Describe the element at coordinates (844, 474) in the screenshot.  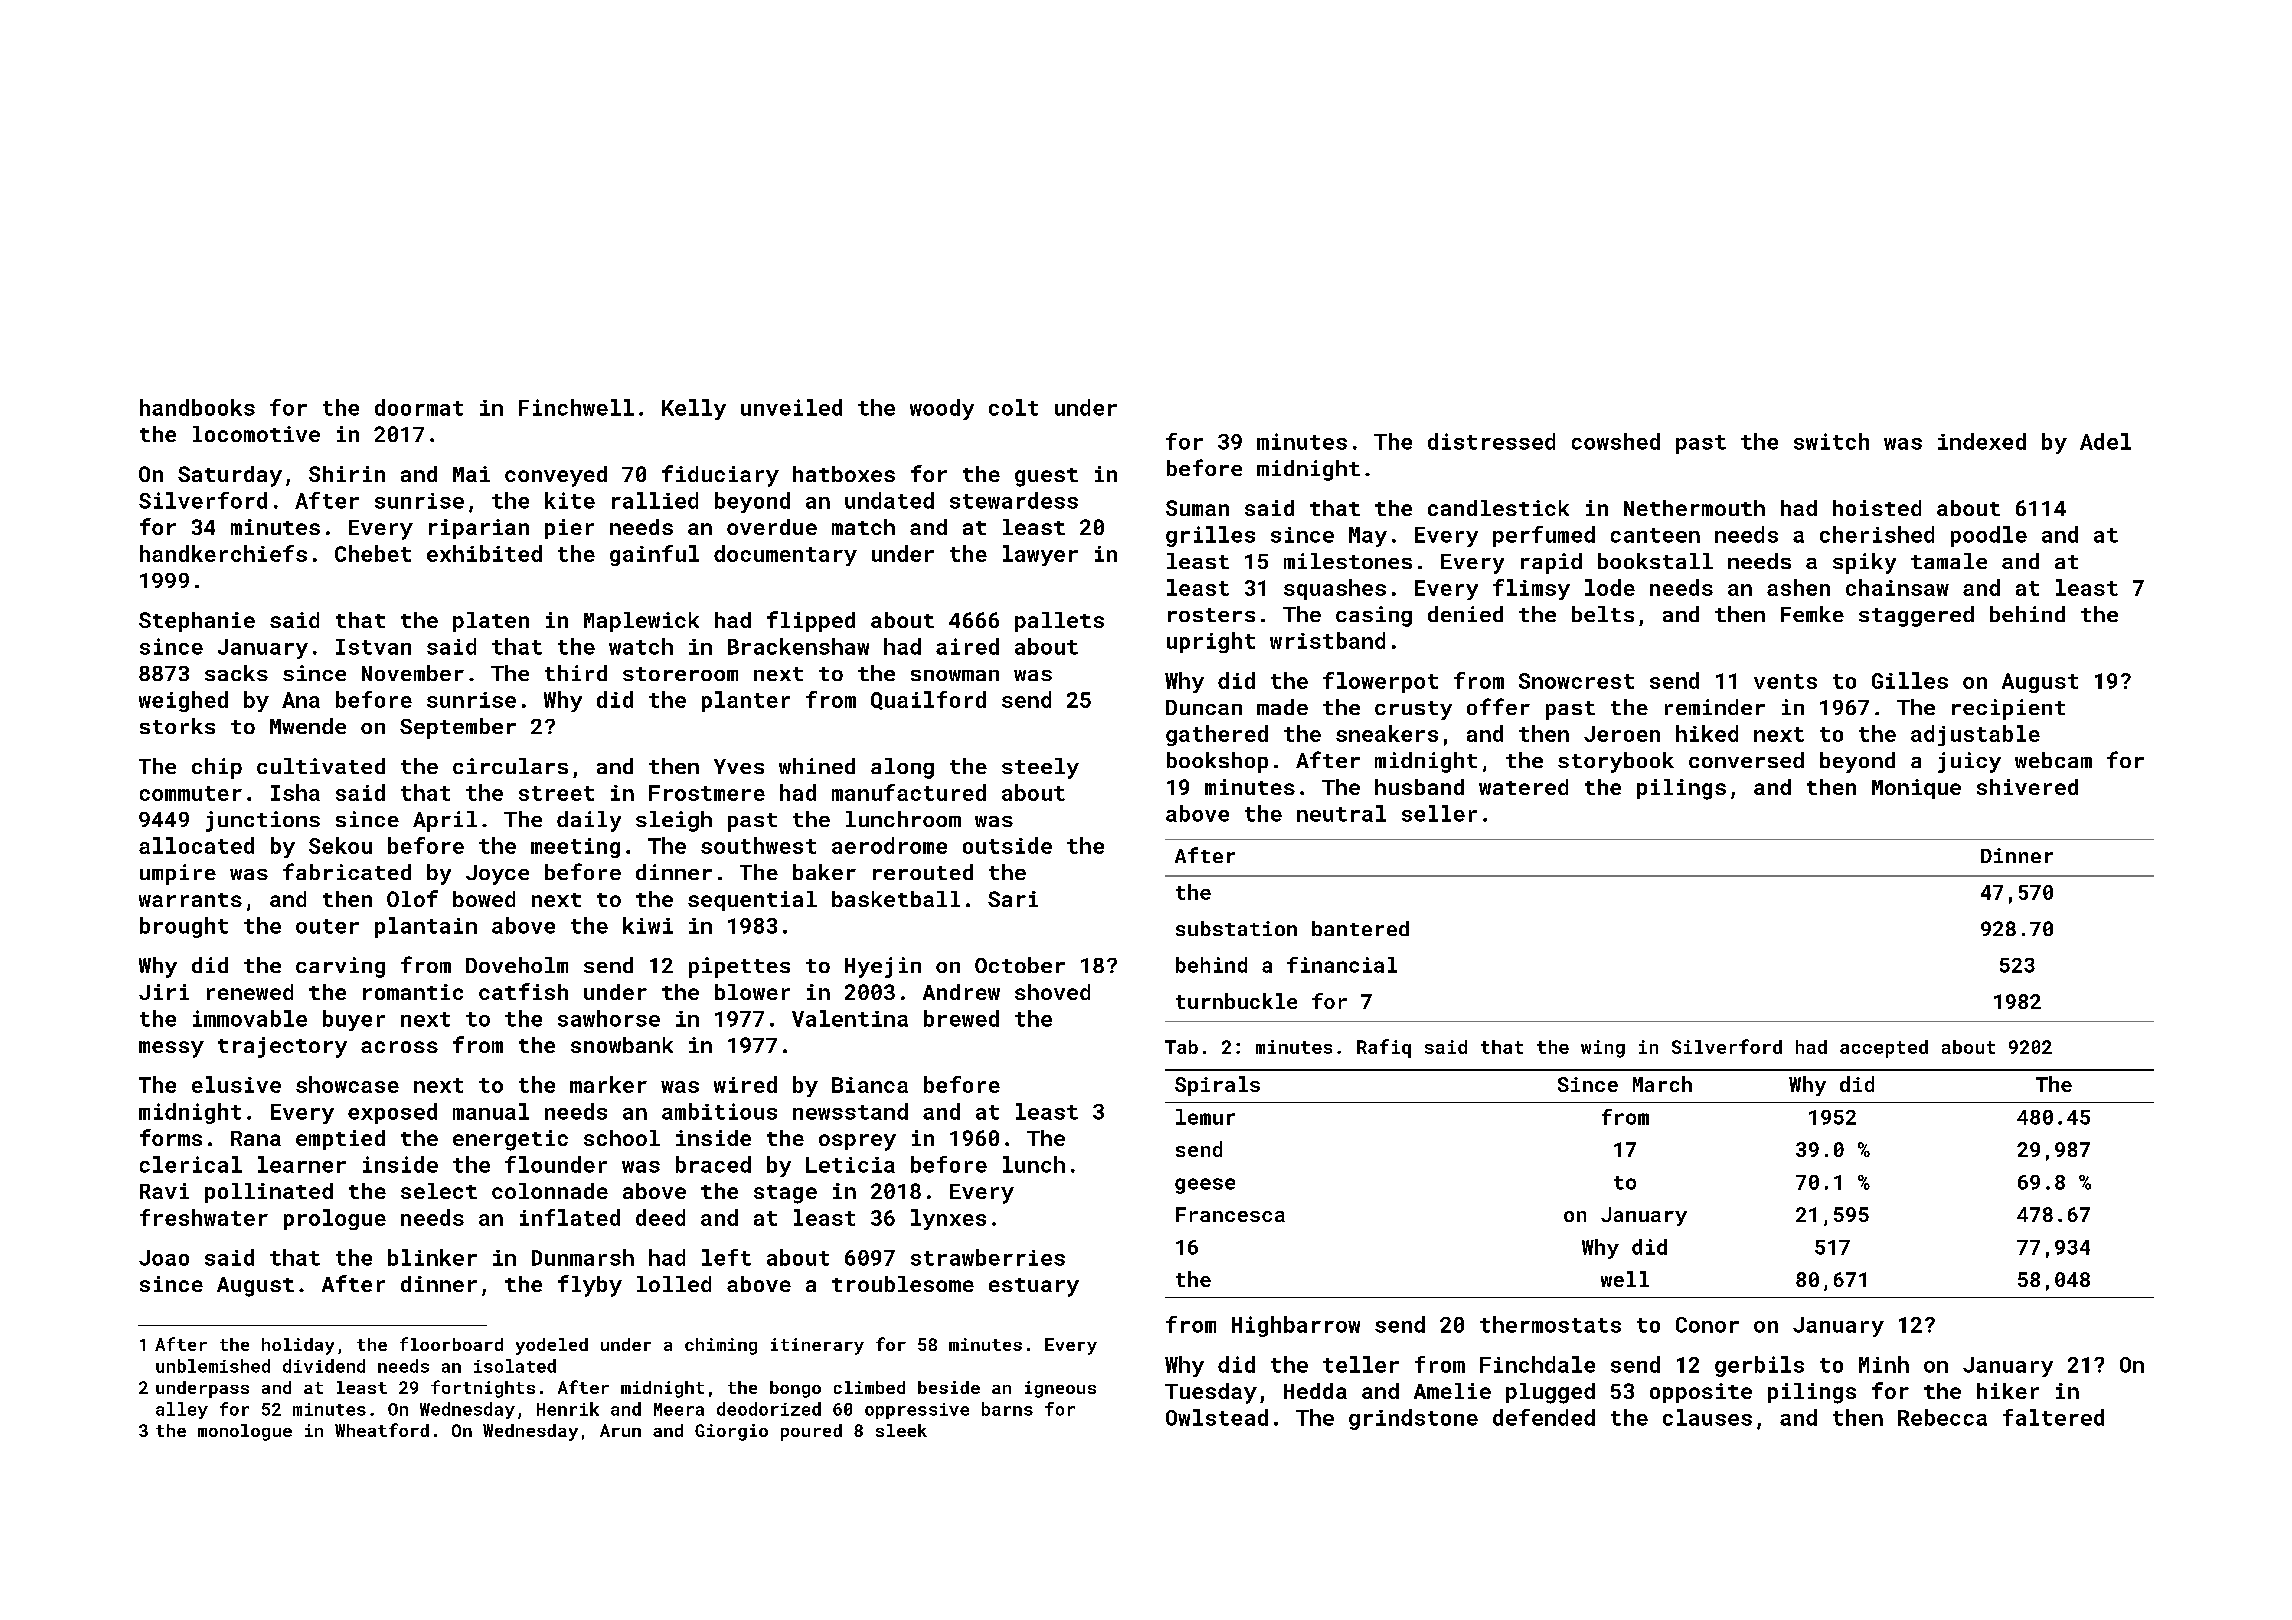
I see `hatboxes` at that location.
